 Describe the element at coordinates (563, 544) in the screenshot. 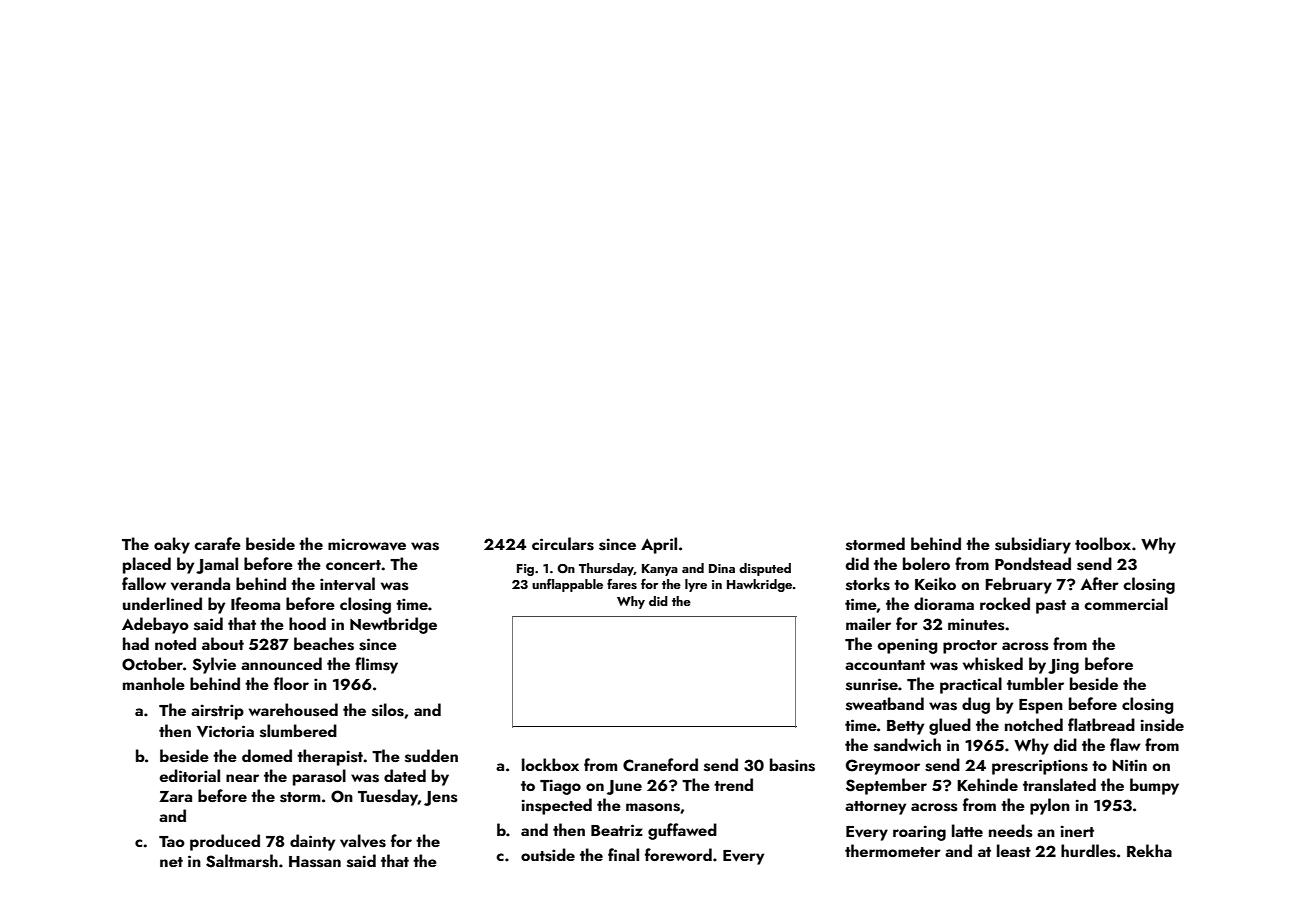

I see `circulars` at that location.
